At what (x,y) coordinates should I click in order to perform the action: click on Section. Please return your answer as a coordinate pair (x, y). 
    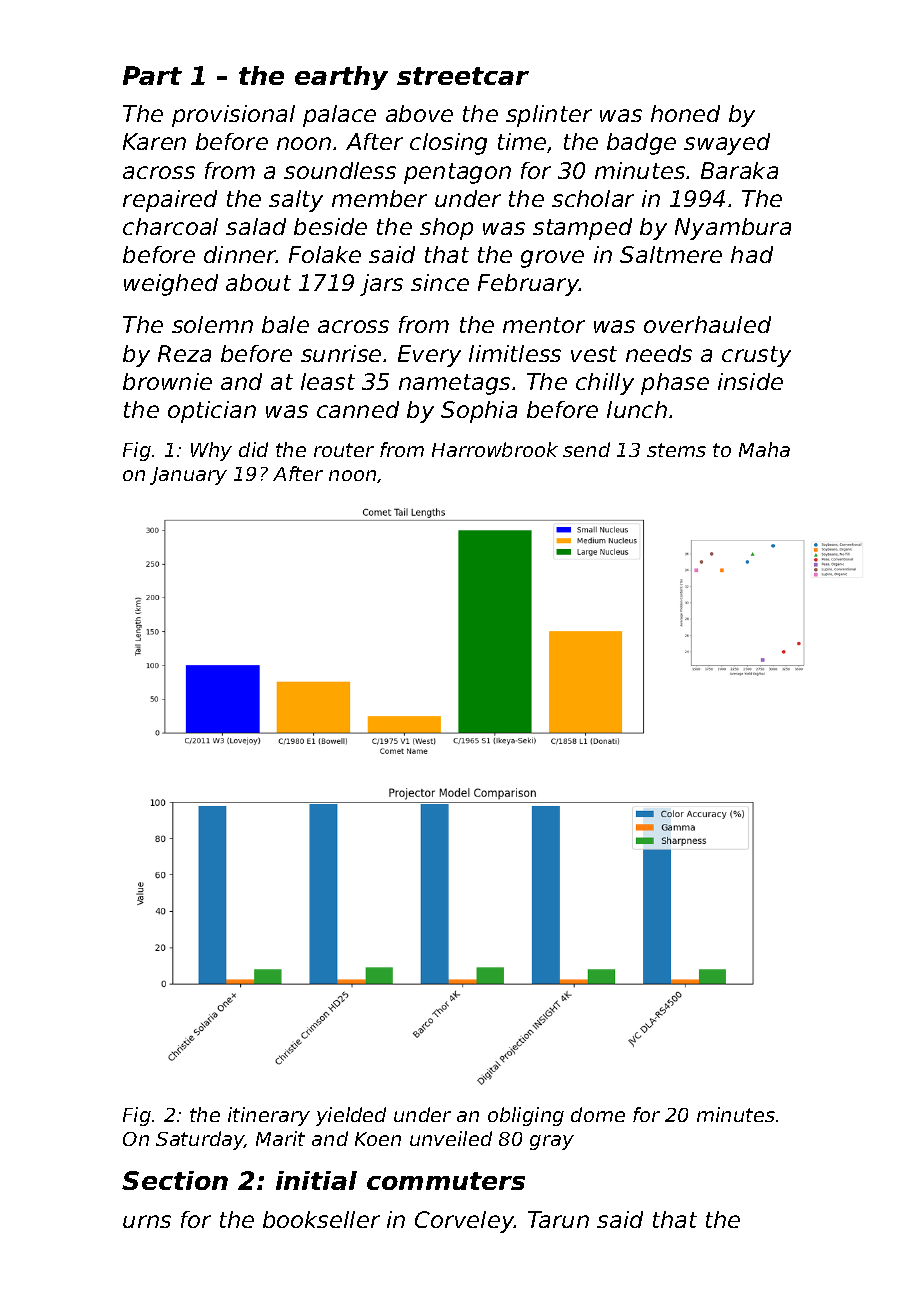
    Looking at the image, I should click on (175, 1180).
